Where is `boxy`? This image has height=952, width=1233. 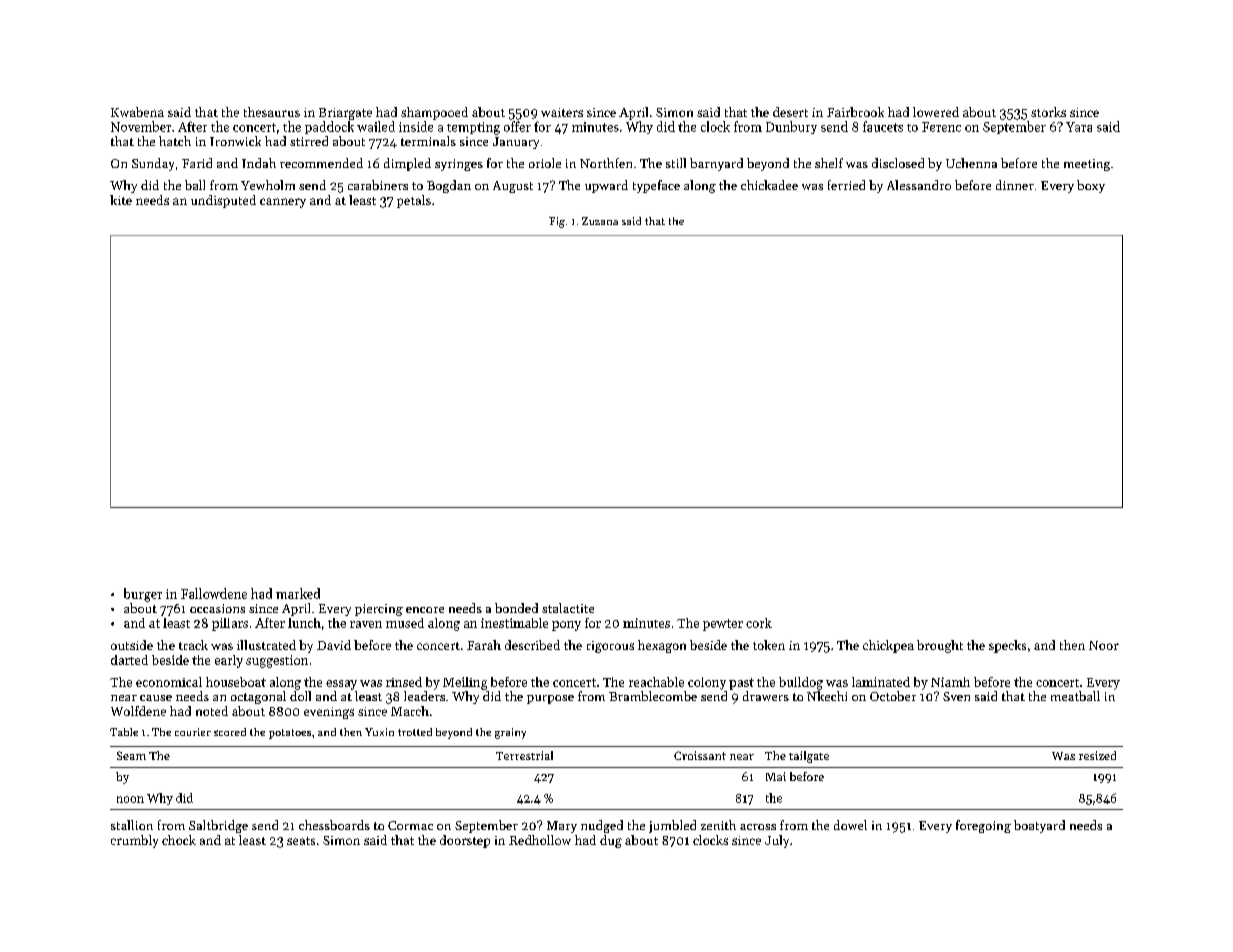 boxy is located at coordinates (1091, 186).
